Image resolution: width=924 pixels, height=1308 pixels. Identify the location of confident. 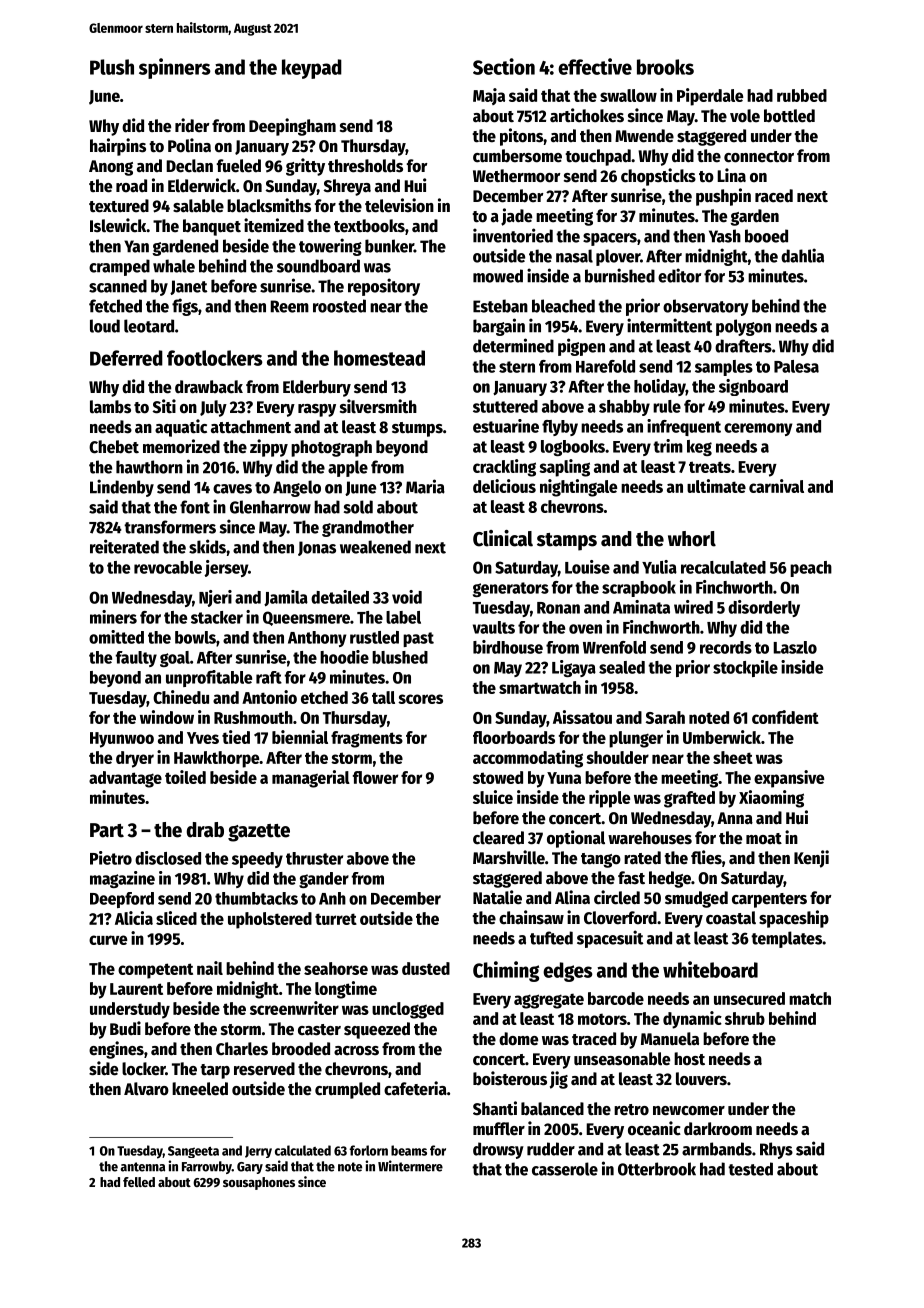
(785, 717).
